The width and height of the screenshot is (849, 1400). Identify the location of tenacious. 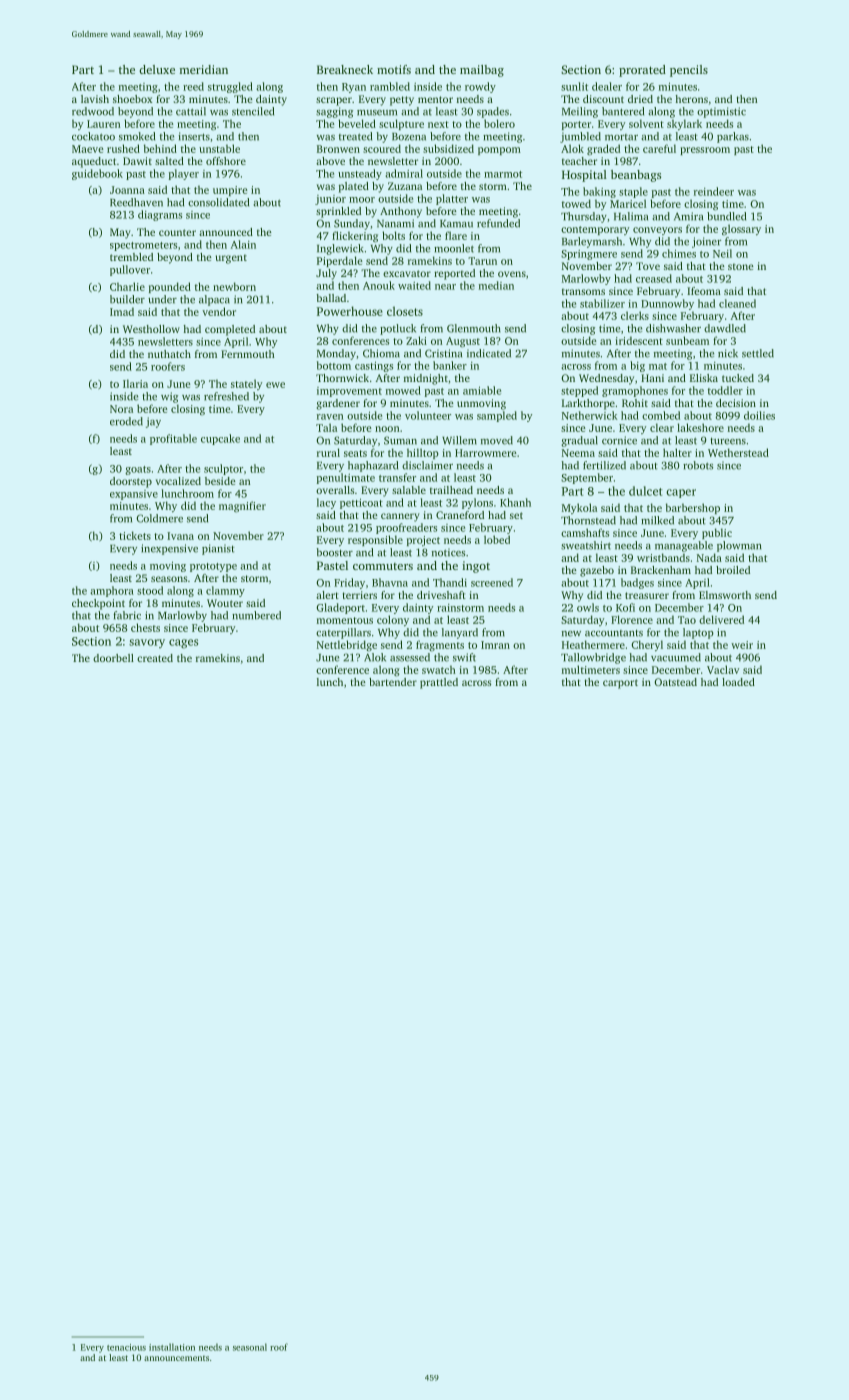
(126, 1347).
